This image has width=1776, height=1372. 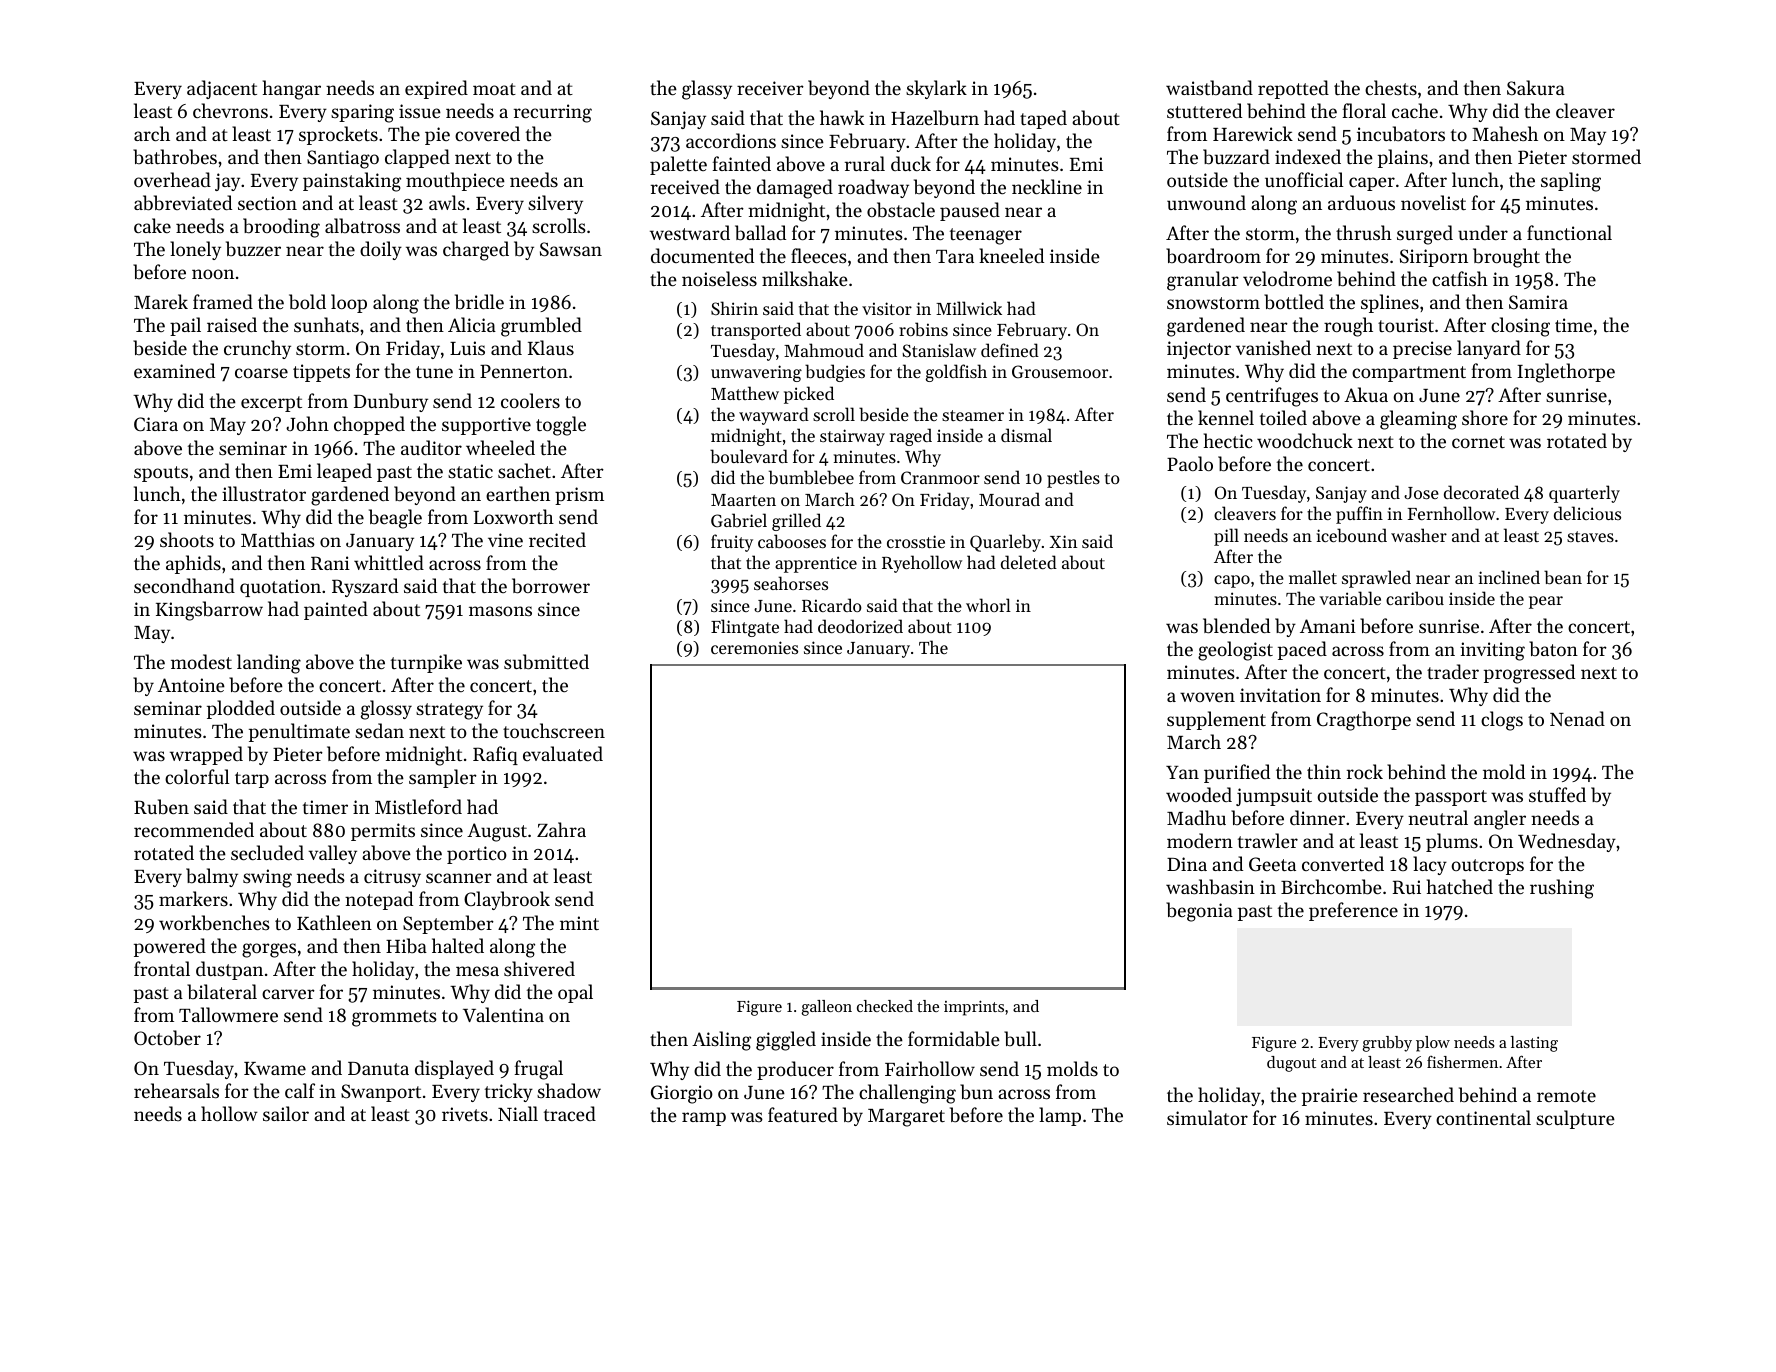 I want to click on paused, so click(x=970, y=211).
